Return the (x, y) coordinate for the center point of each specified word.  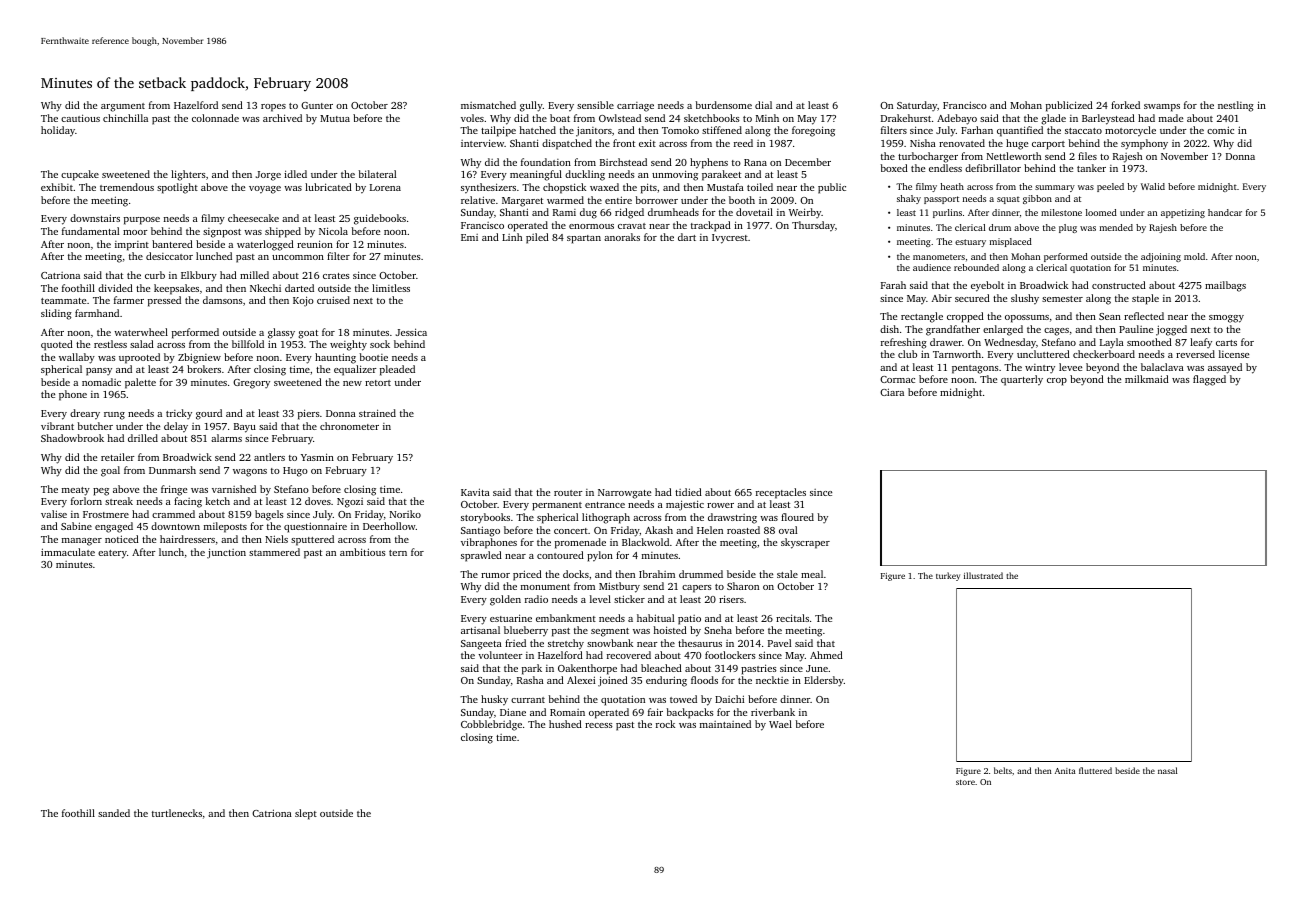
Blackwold (645, 542)
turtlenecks (177, 813)
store (965, 782)
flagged (1209, 380)
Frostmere (106, 514)
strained (377, 413)
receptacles (781, 493)
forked (1125, 105)
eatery (112, 554)
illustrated (983, 575)
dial (763, 105)
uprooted (139, 358)
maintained (725, 724)
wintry (1040, 368)
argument (123, 107)
